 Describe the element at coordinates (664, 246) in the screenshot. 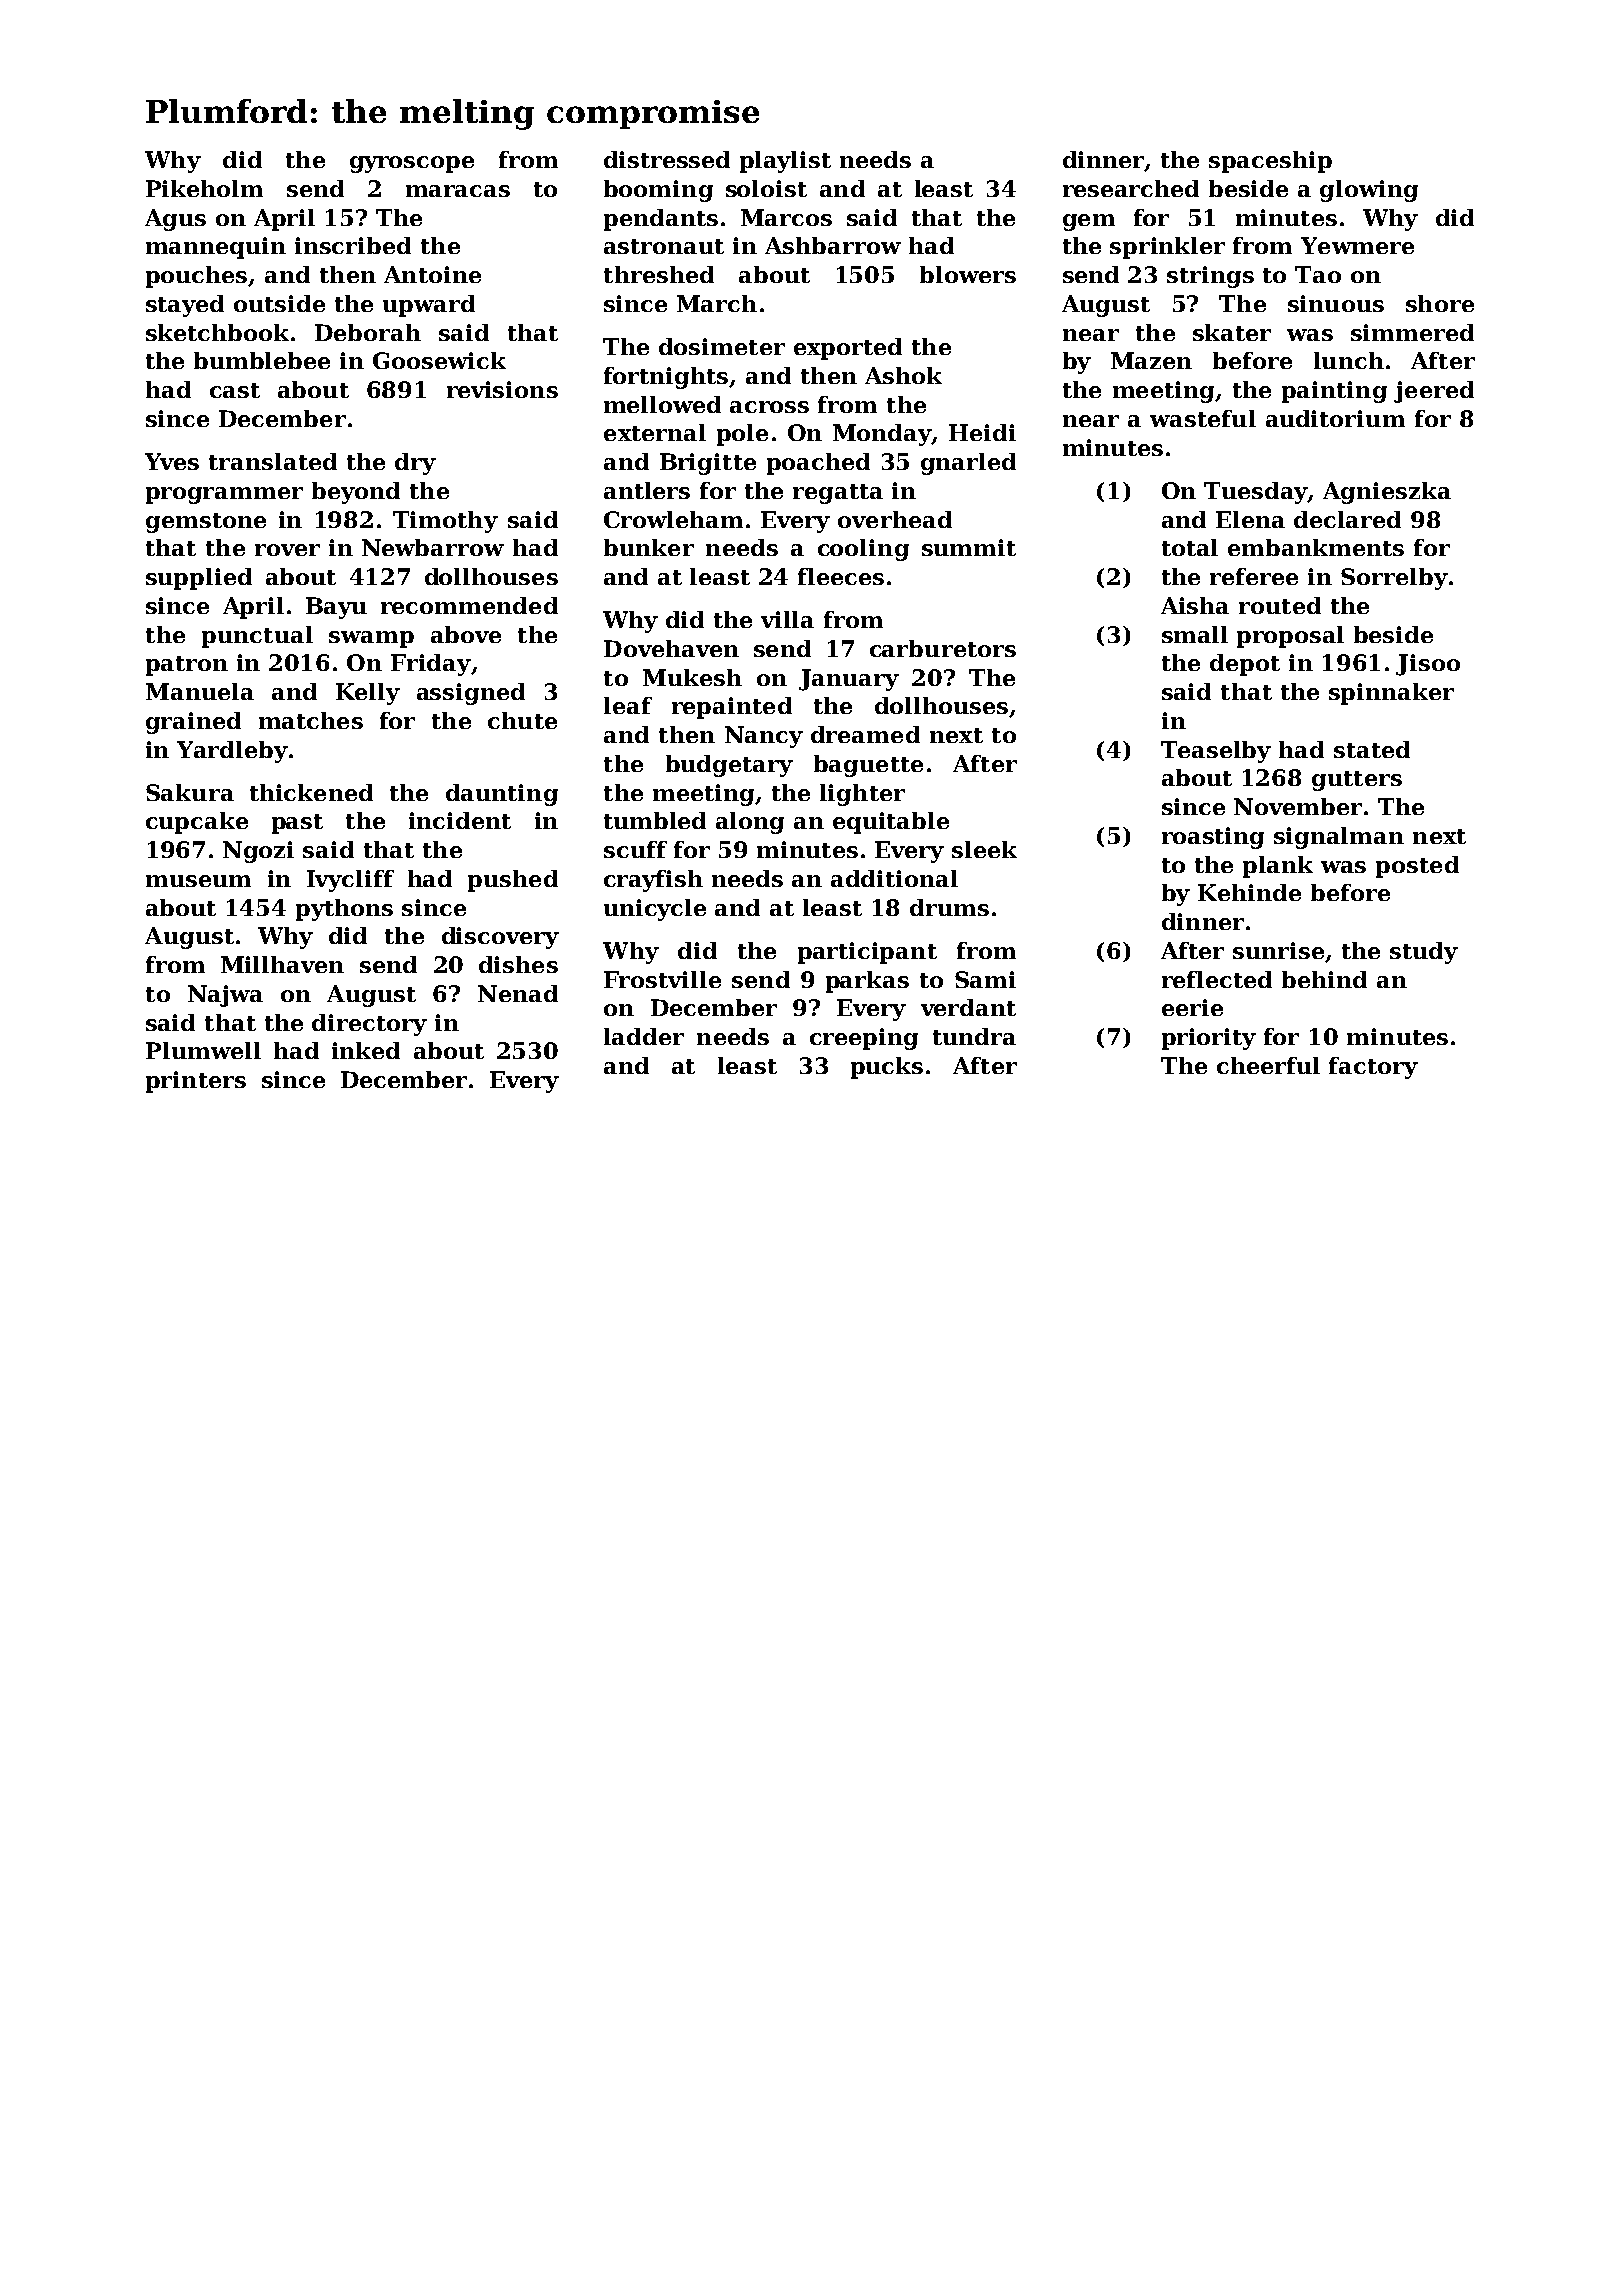

I see `astronaut` at that location.
